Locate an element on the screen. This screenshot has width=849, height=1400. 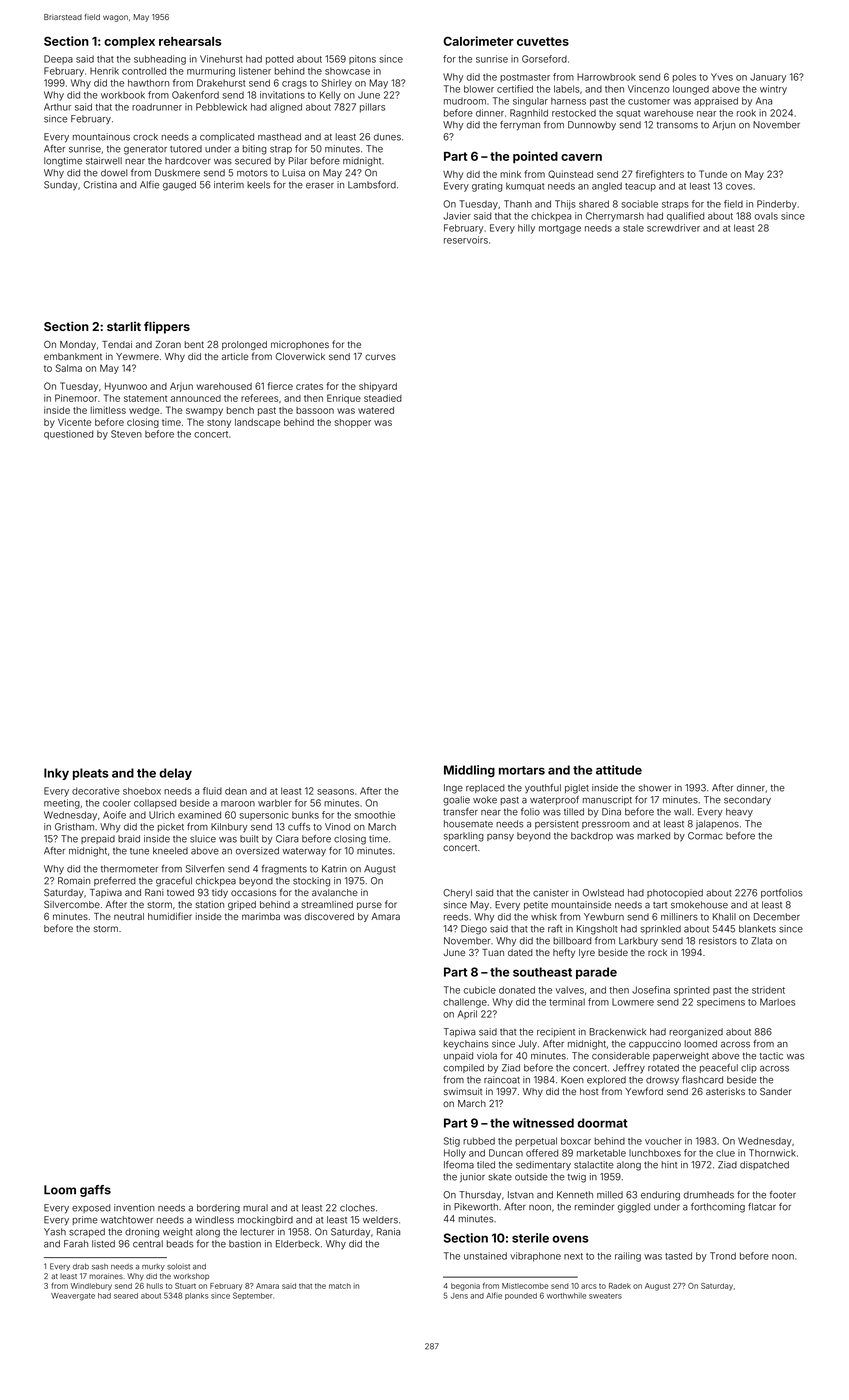
drumheads is located at coordinates (709, 1195).
